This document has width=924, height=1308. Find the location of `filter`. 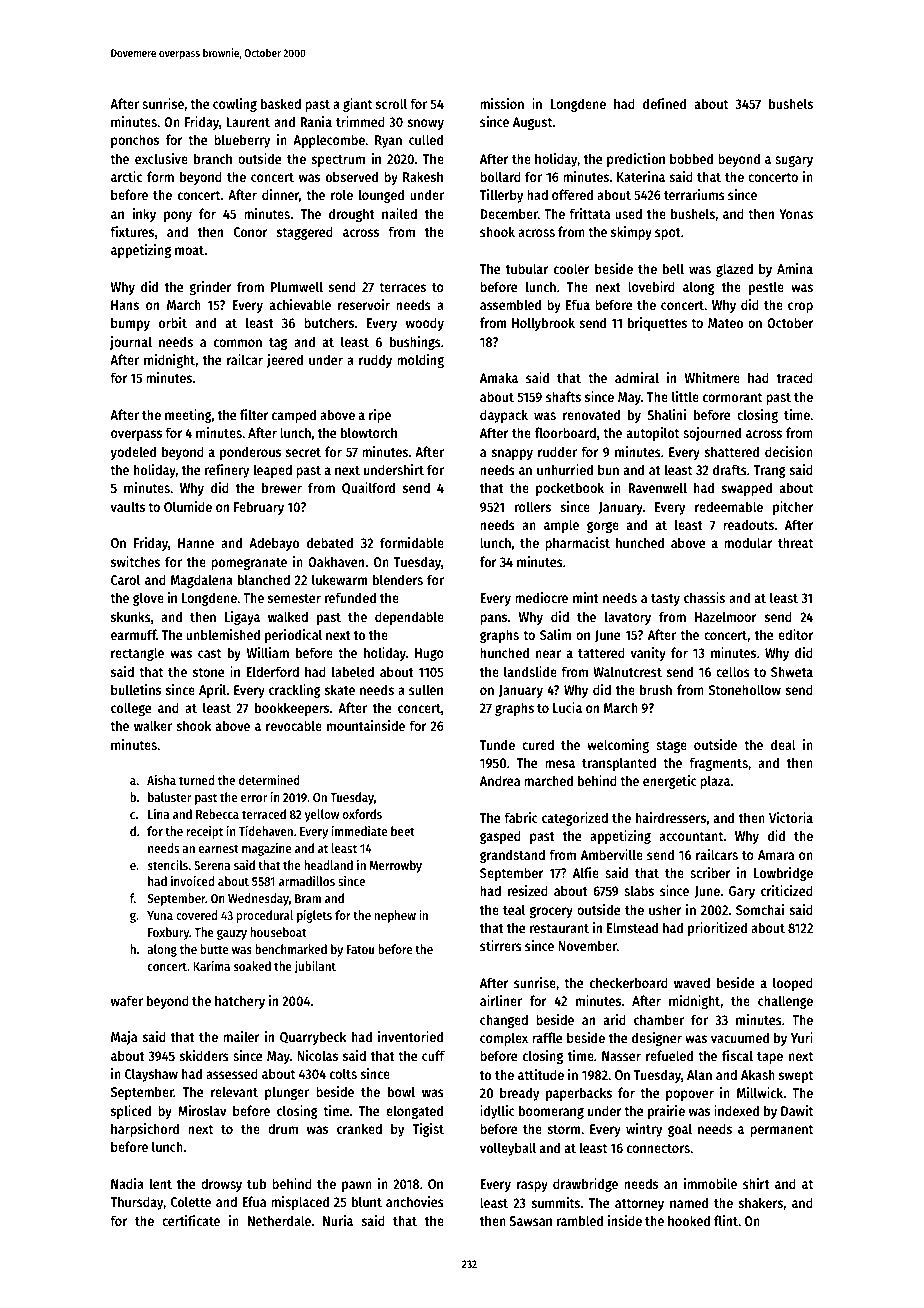

filter is located at coordinates (254, 414).
